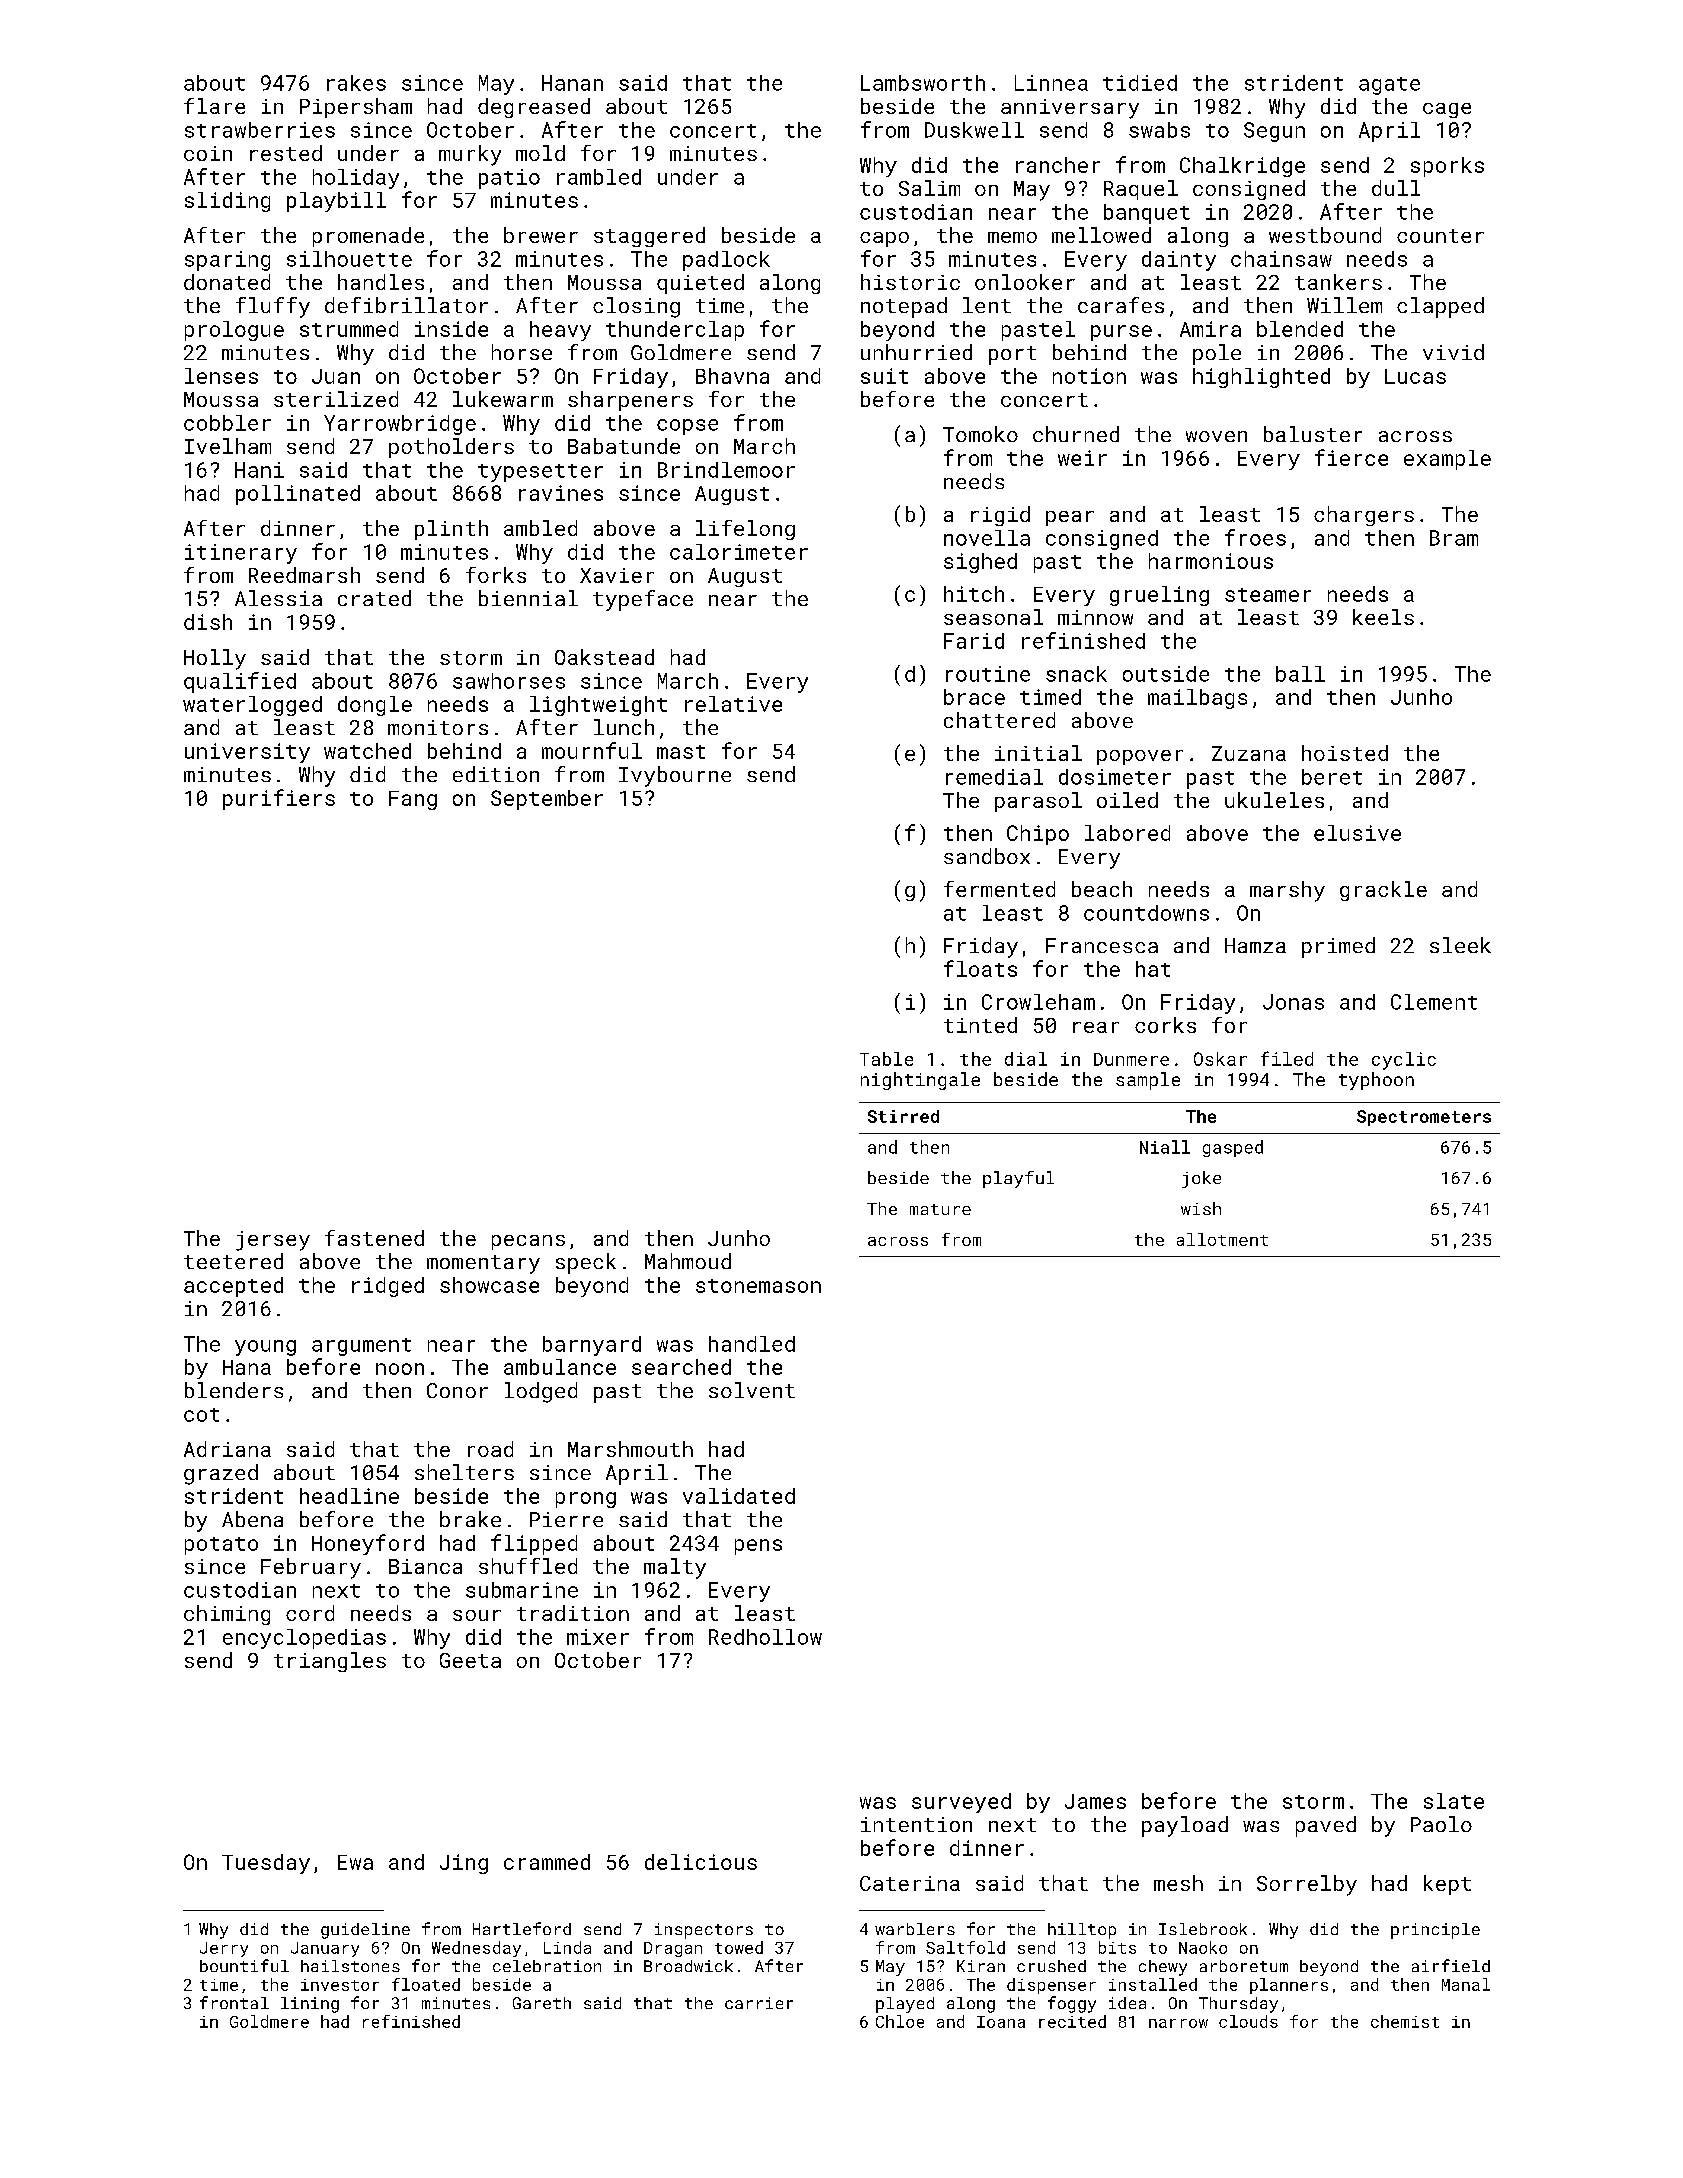  Describe the element at coordinates (1383, 617) in the document. I see `keels` at that location.
